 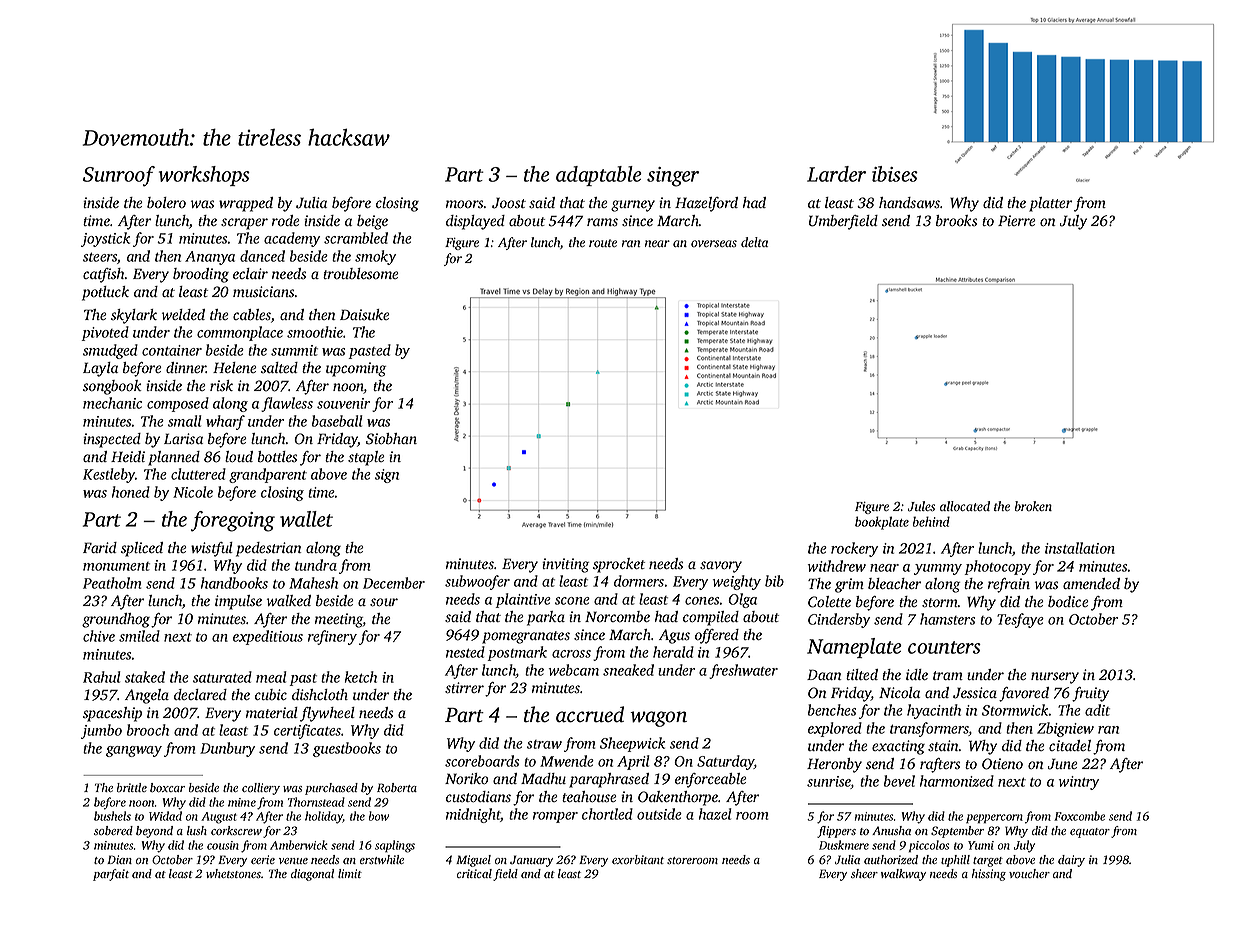 What do you see at coordinates (546, 618) in the page?
I see `parka` at bounding box center [546, 618].
